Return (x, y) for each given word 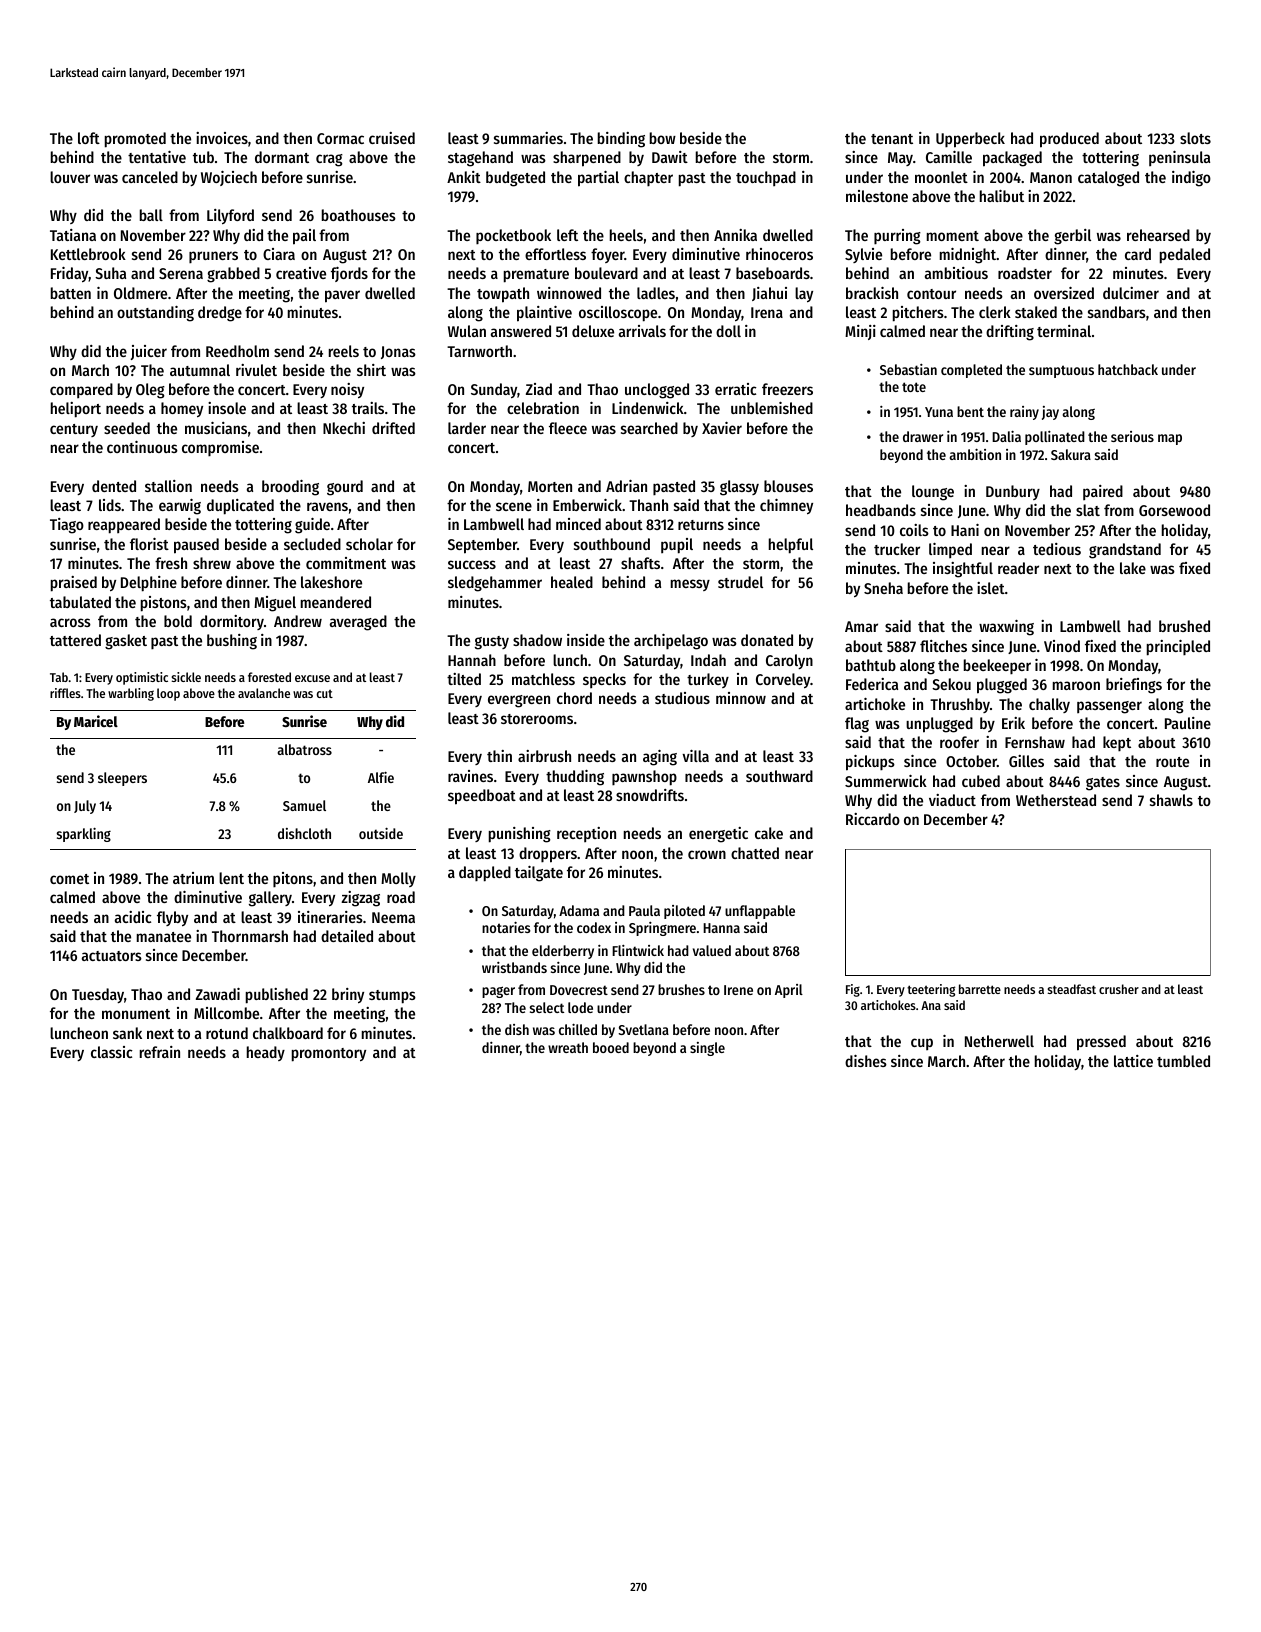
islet (991, 588)
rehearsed (1158, 235)
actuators (112, 956)
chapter (648, 178)
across (70, 622)
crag (329, 160)
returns (701, 525)
